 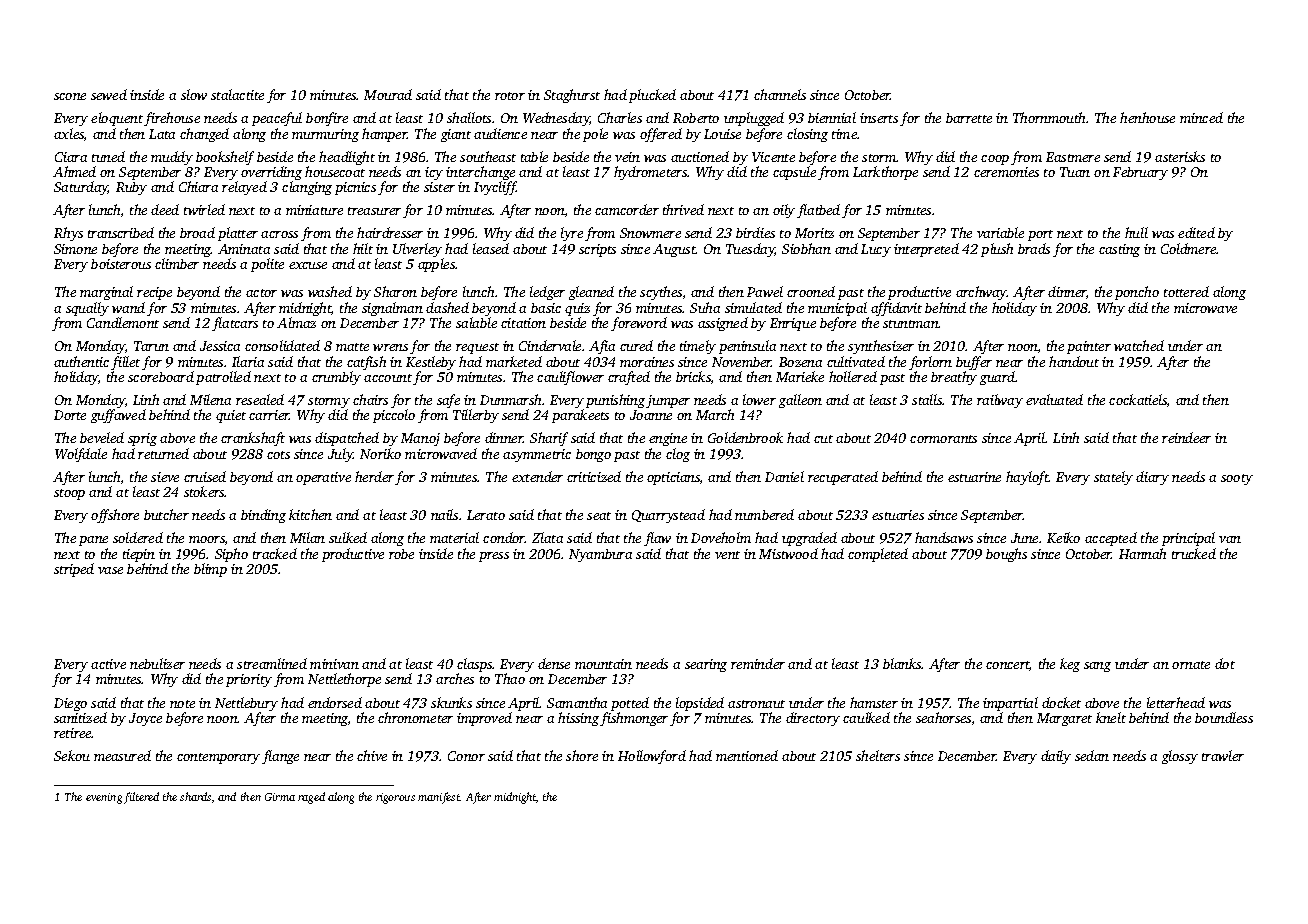 What do you see at coordinates (597, 250) in the page?
I see `scripts` at bounding box center [597, 250].
